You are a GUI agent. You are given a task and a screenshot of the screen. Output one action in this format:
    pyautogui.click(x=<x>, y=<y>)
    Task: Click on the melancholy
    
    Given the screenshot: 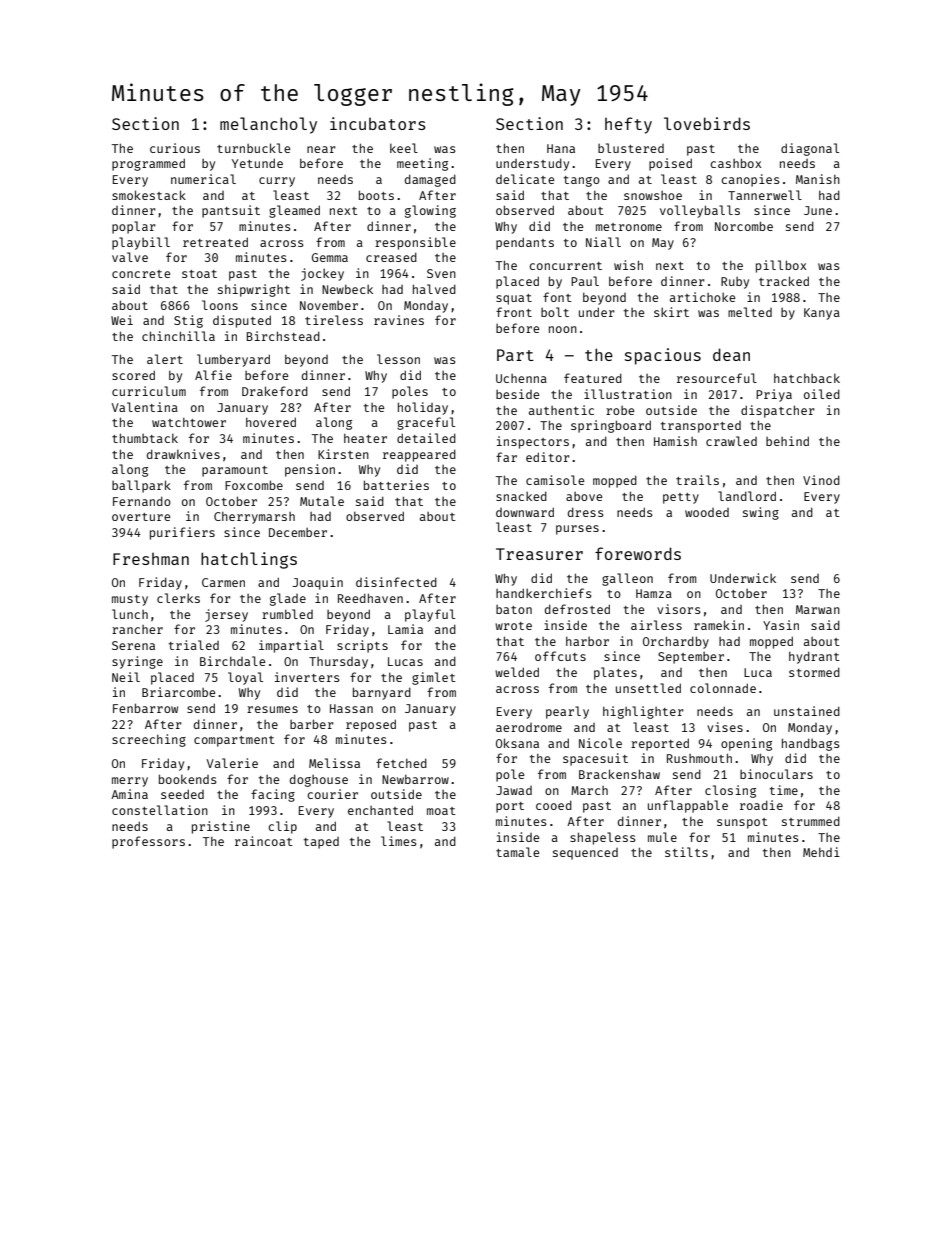 What is the action you would take?
    pyautogui.click(x=268, y=125)
